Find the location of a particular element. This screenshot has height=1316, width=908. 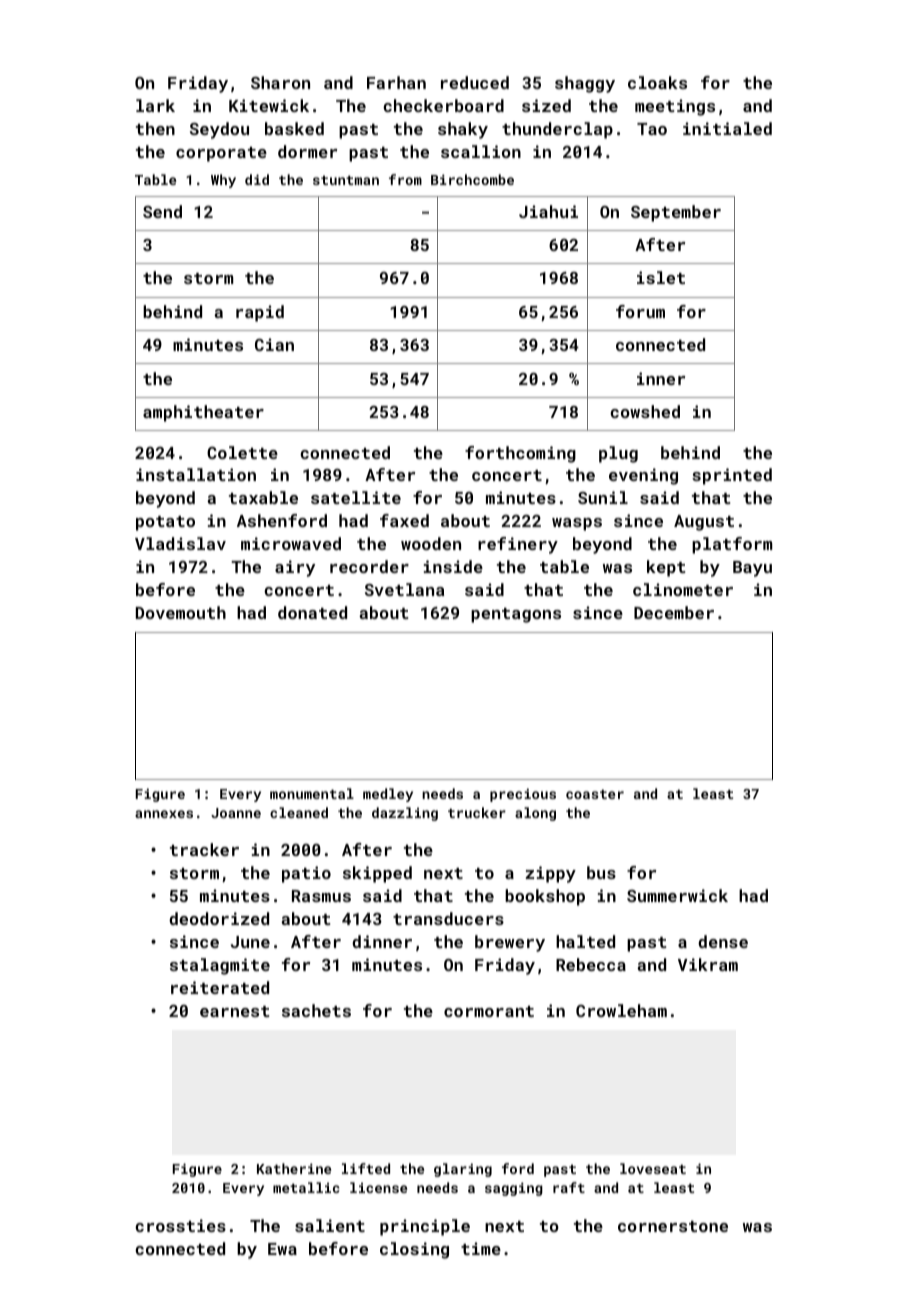

taxable is located at coordinates (263, 497).
